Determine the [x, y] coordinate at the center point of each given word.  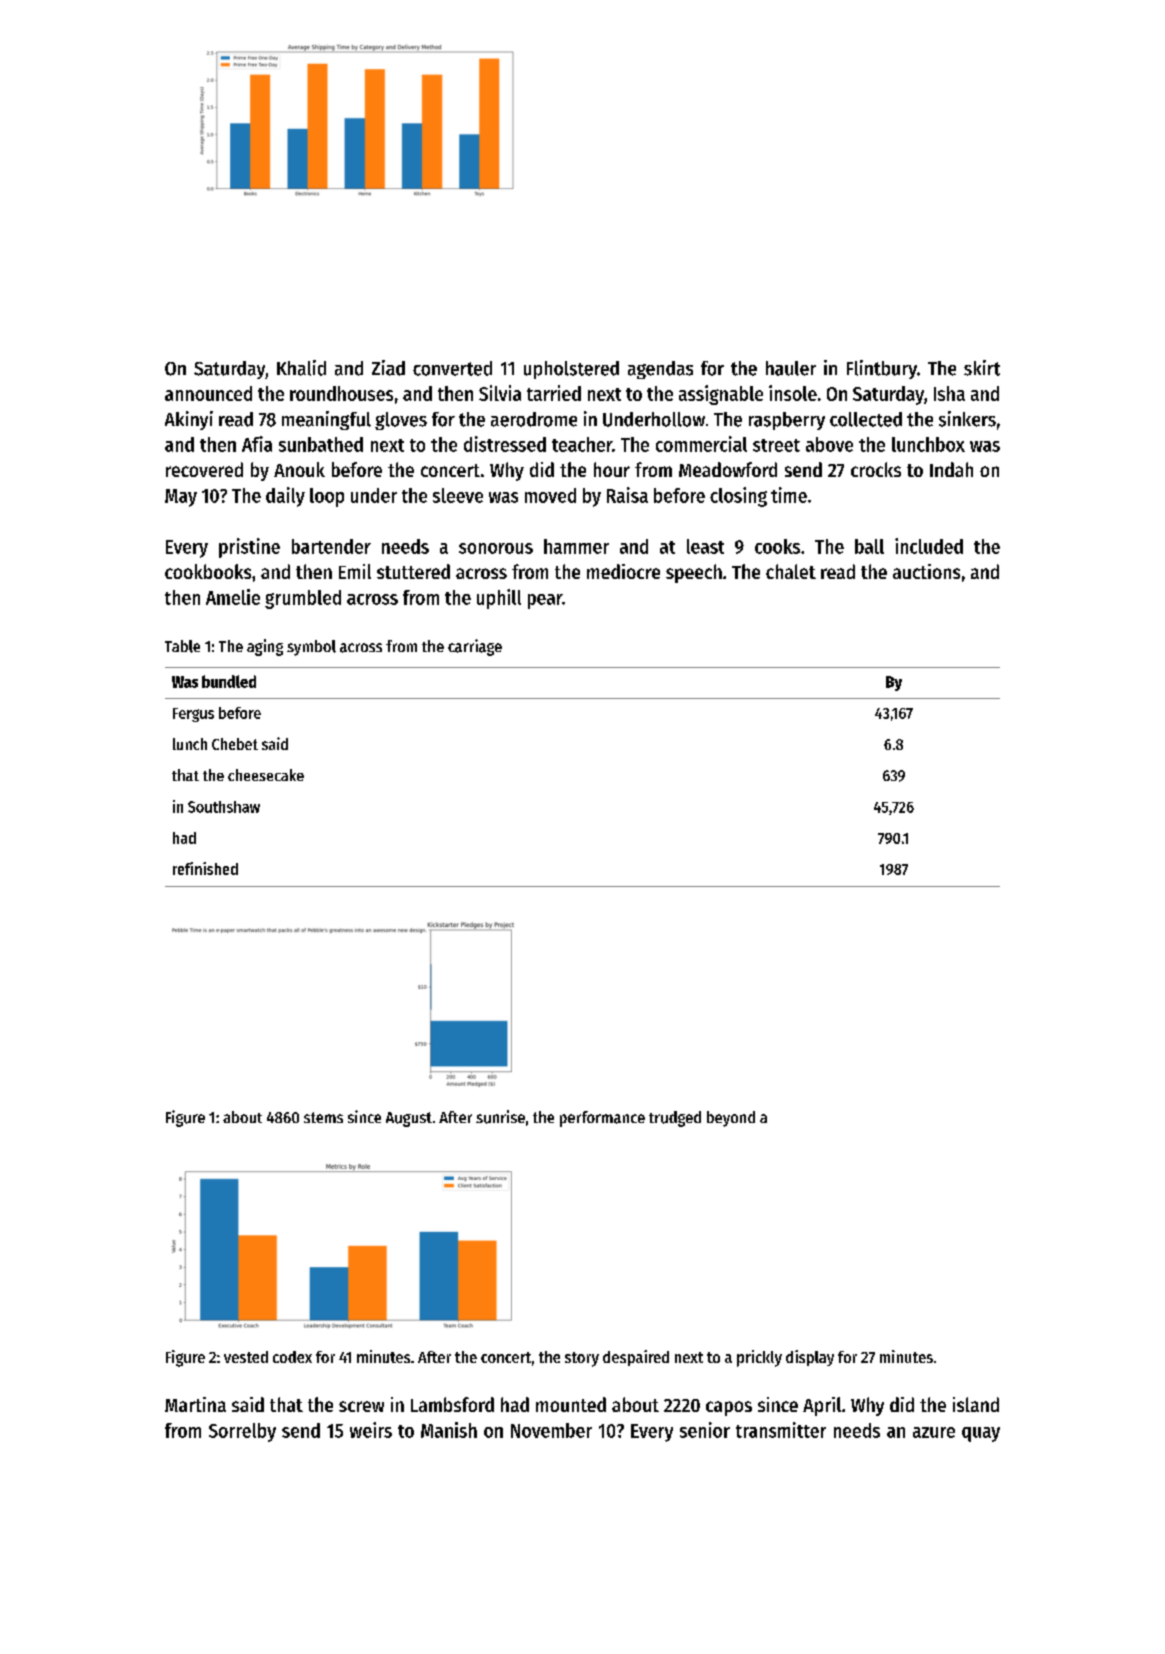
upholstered [571, 370]
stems [323, 1117]
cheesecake [266, 775]
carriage [475, 647]
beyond [731, 1119]
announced [208, 393]
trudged [675, 1119]
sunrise [500, 1117]
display [810, 1358]
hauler [791, 368]
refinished [205, 868]
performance [602, 1119]
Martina [195, 1404]
